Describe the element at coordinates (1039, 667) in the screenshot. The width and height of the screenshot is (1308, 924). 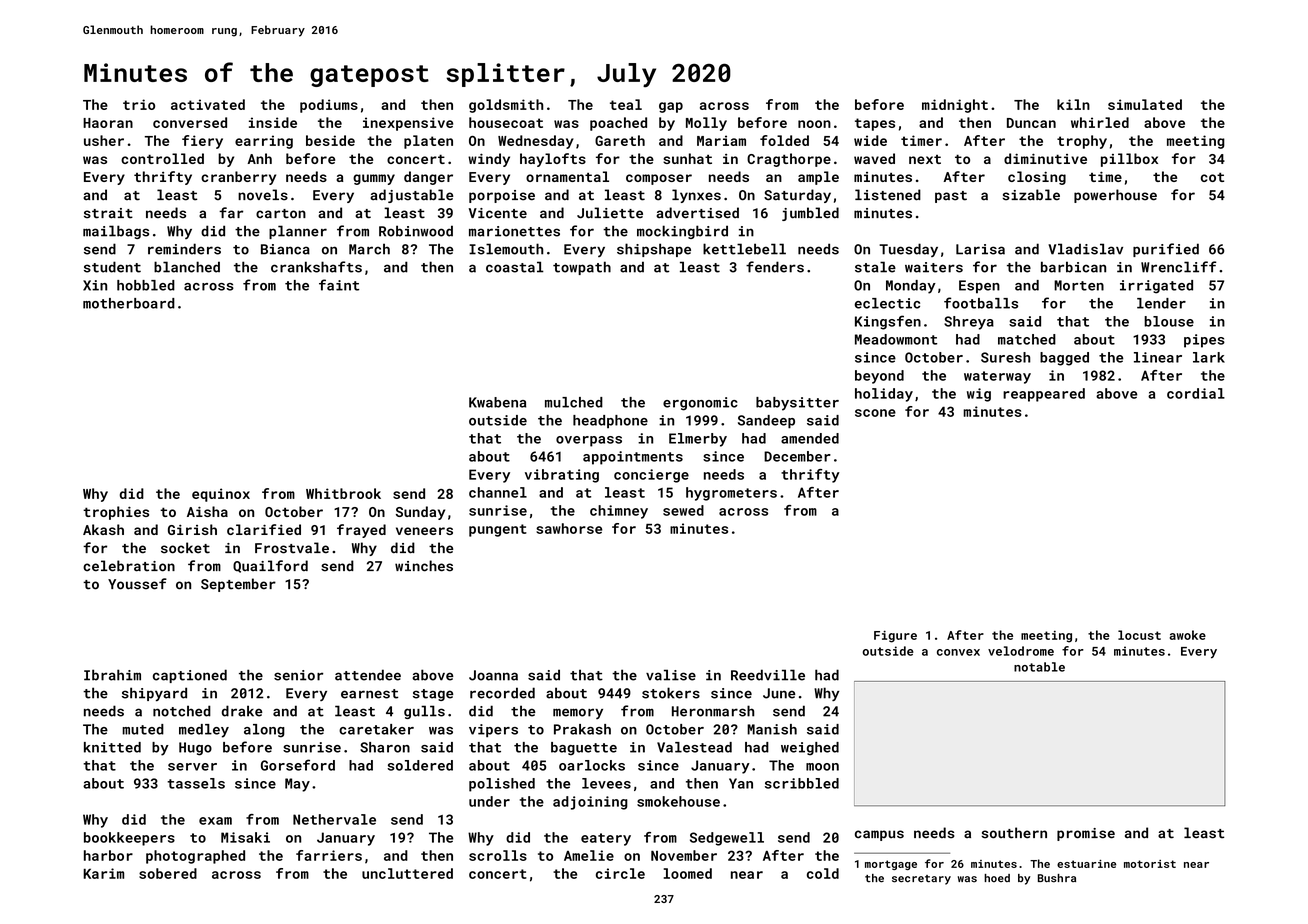
I see `notable` at that location.
